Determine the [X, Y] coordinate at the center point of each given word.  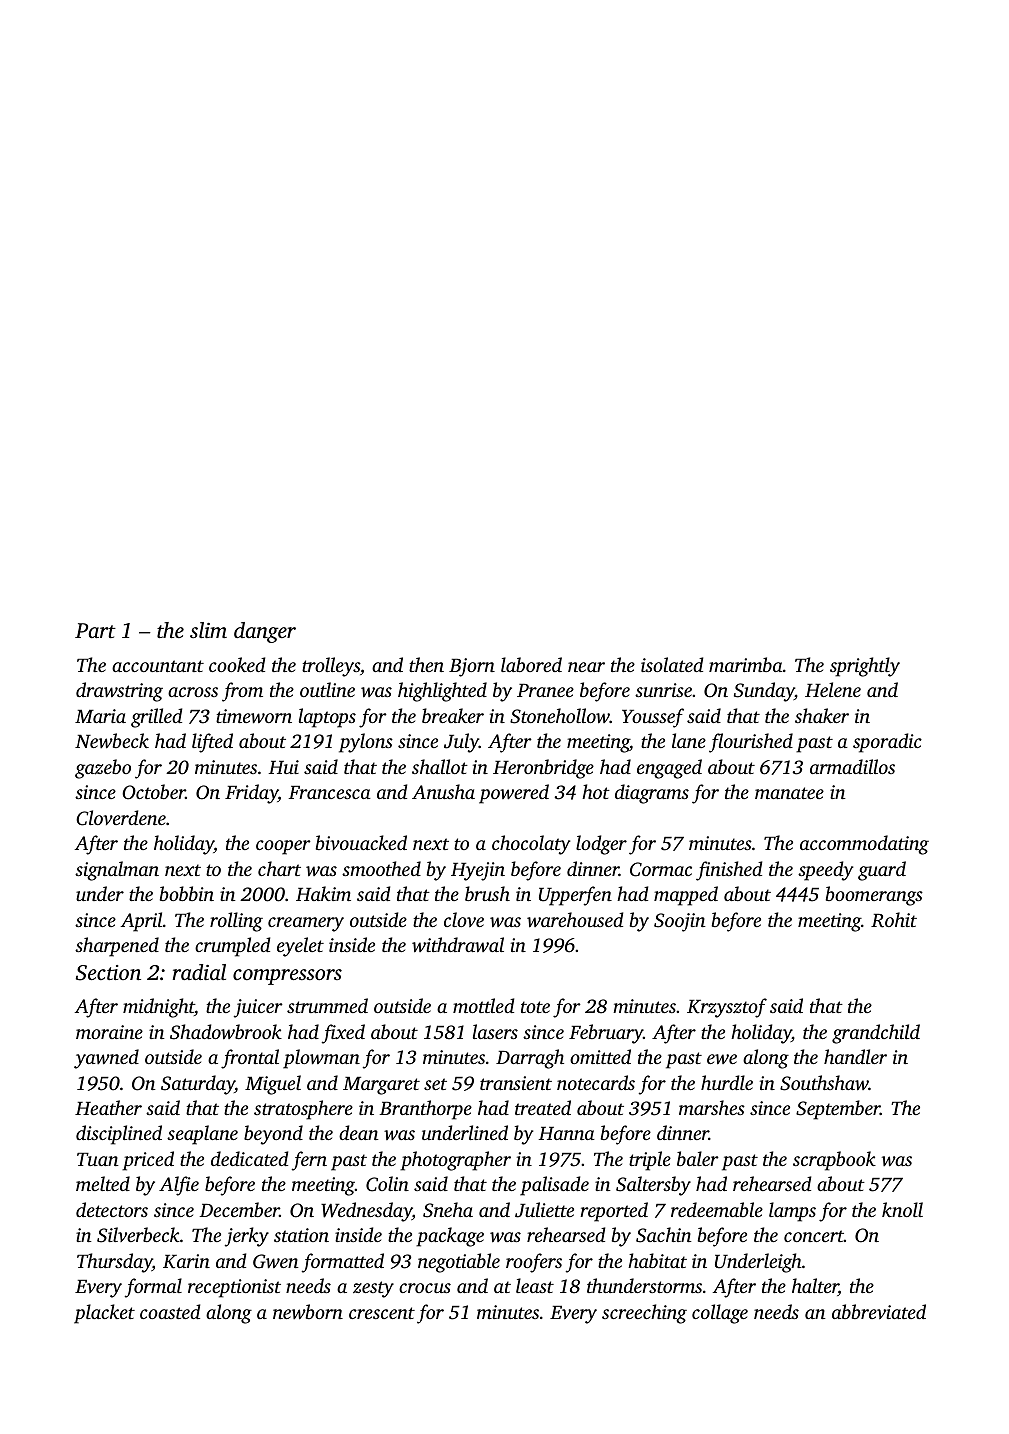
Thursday [114, 1263]
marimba [746, 664]
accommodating [864, 845]
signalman [117, 871]
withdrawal [458, 945]
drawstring [119, 692]
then [426, 664]
